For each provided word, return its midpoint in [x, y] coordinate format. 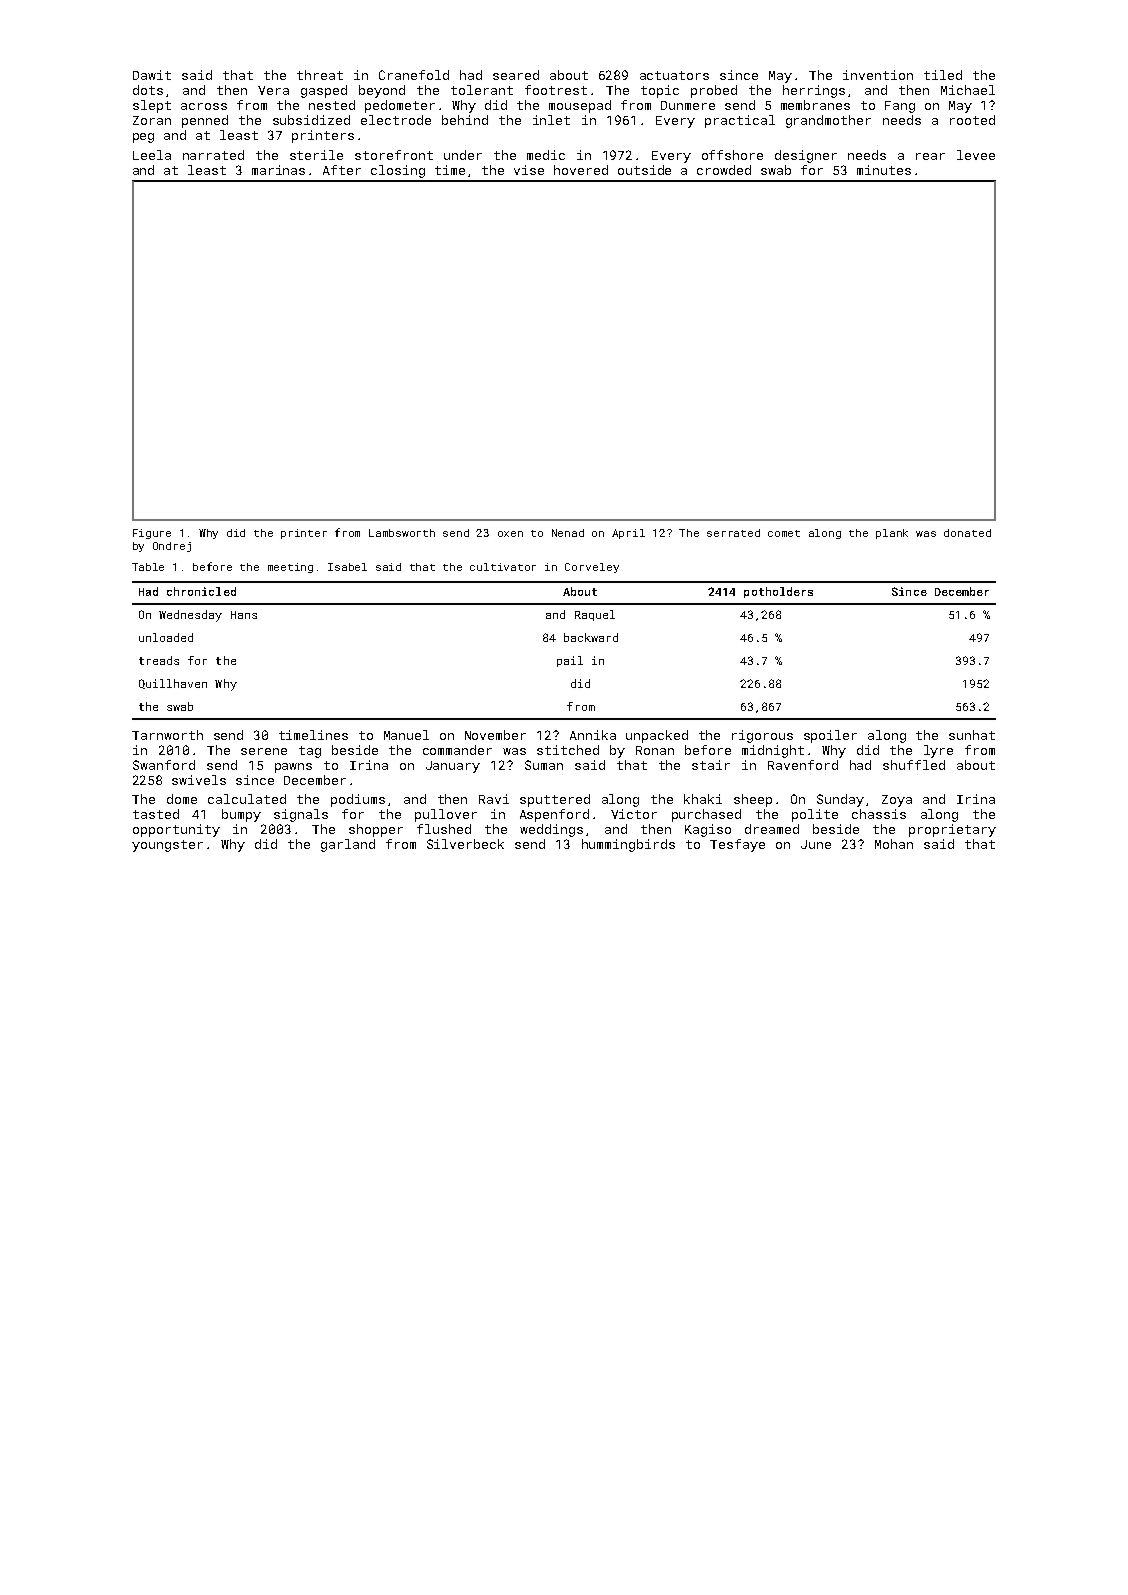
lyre [938, 751]
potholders [778, 592]
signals [301, 815]
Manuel [406, 735]
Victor [634, 814]
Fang [900, 107]
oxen [510, 534]
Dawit [152, 75]
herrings [814, 91]
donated [967, 533]
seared [516, 75]
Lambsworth [402, 533]
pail [570, 661]
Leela [152, 155]
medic [546, 155]
